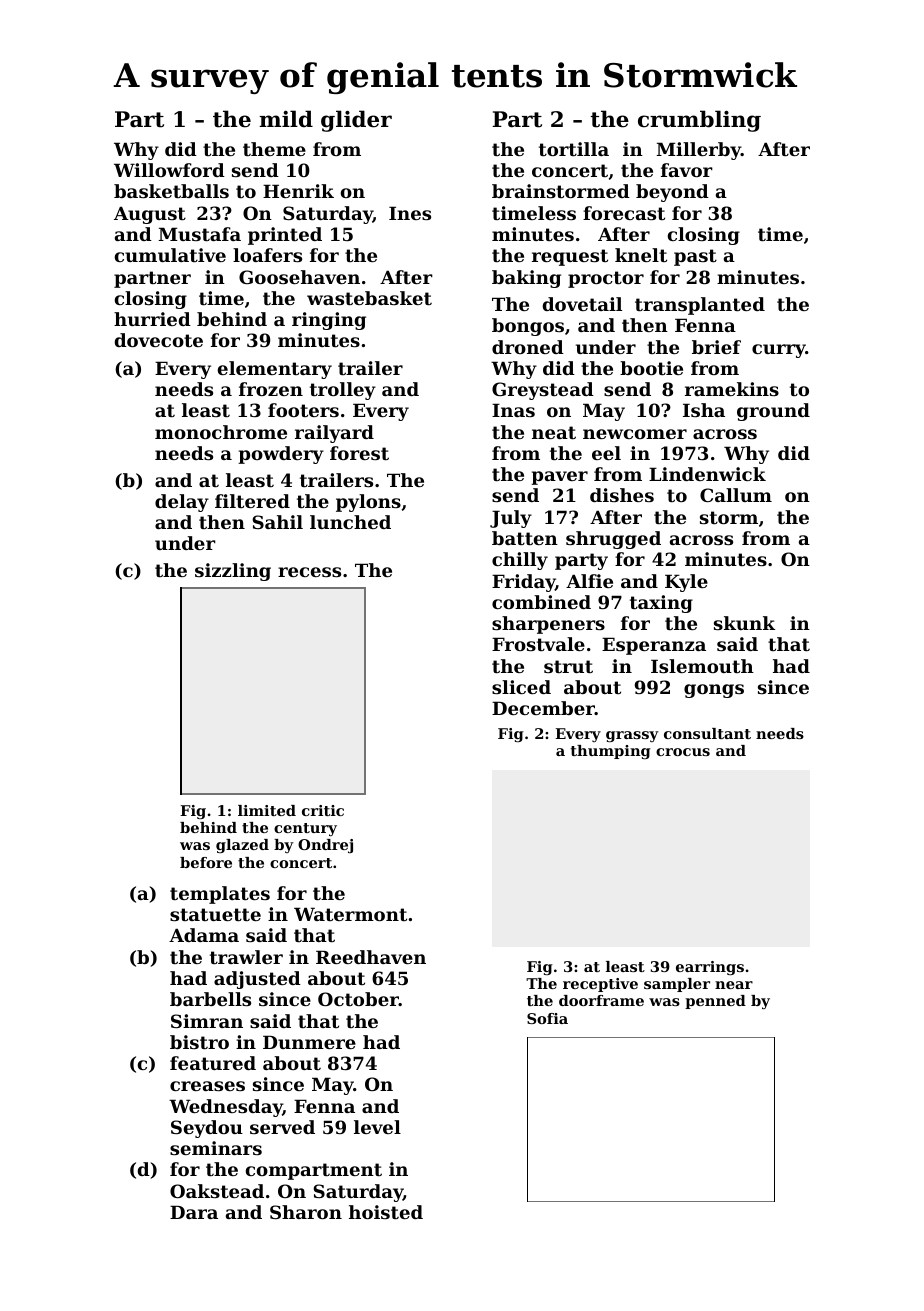  I want to click on filtered, so click(252, 501).
